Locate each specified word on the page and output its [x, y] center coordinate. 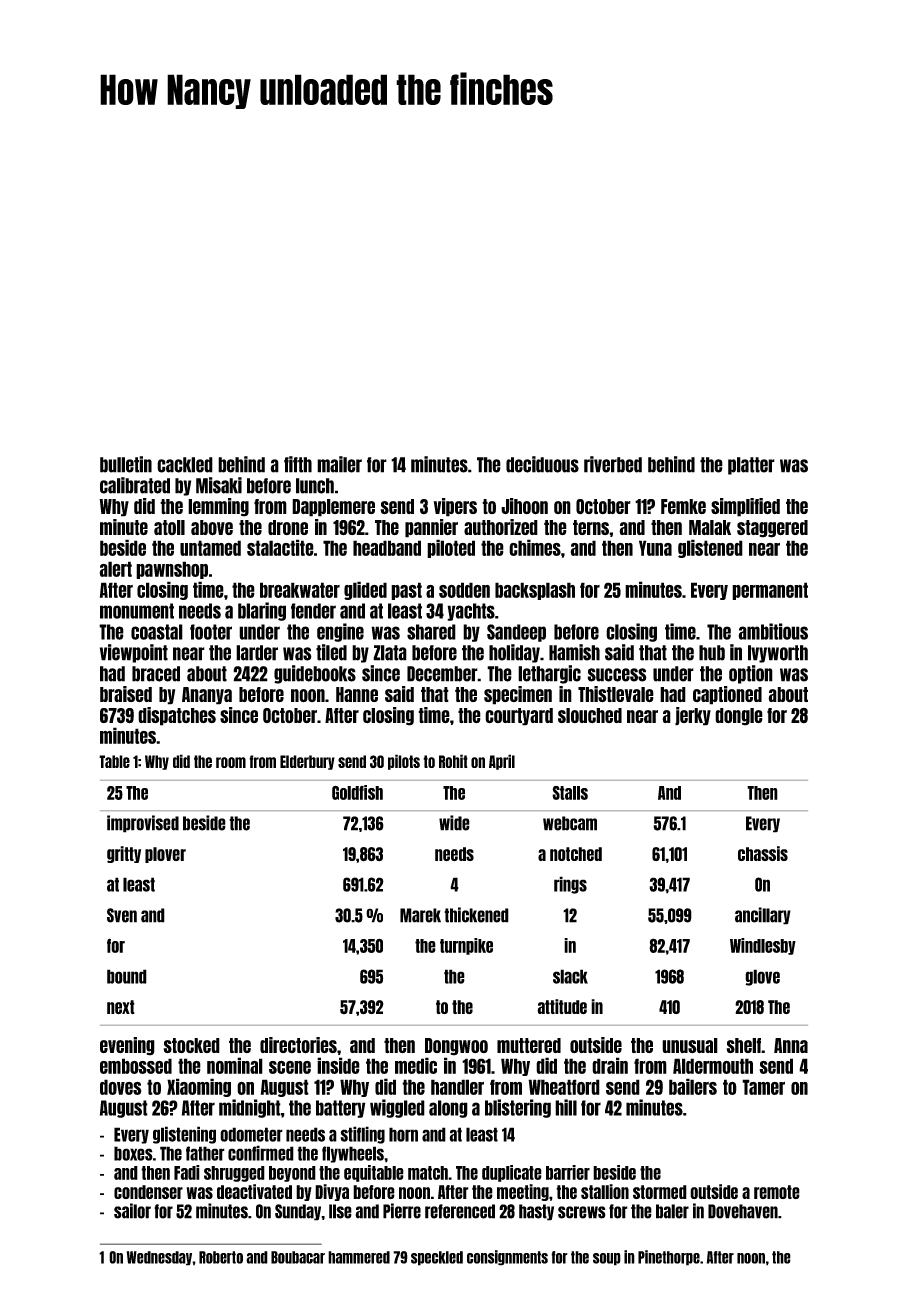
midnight [250, 1108]
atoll [169, 527]
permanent [770, 591]
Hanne [357, 694]
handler [457, 1087]
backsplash [535, 591]
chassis [763, 853]
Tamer [763, 1087]
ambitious [773, 631]
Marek [420, 915]
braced [156, 674]
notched [576, 854]
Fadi [187, 1172]
